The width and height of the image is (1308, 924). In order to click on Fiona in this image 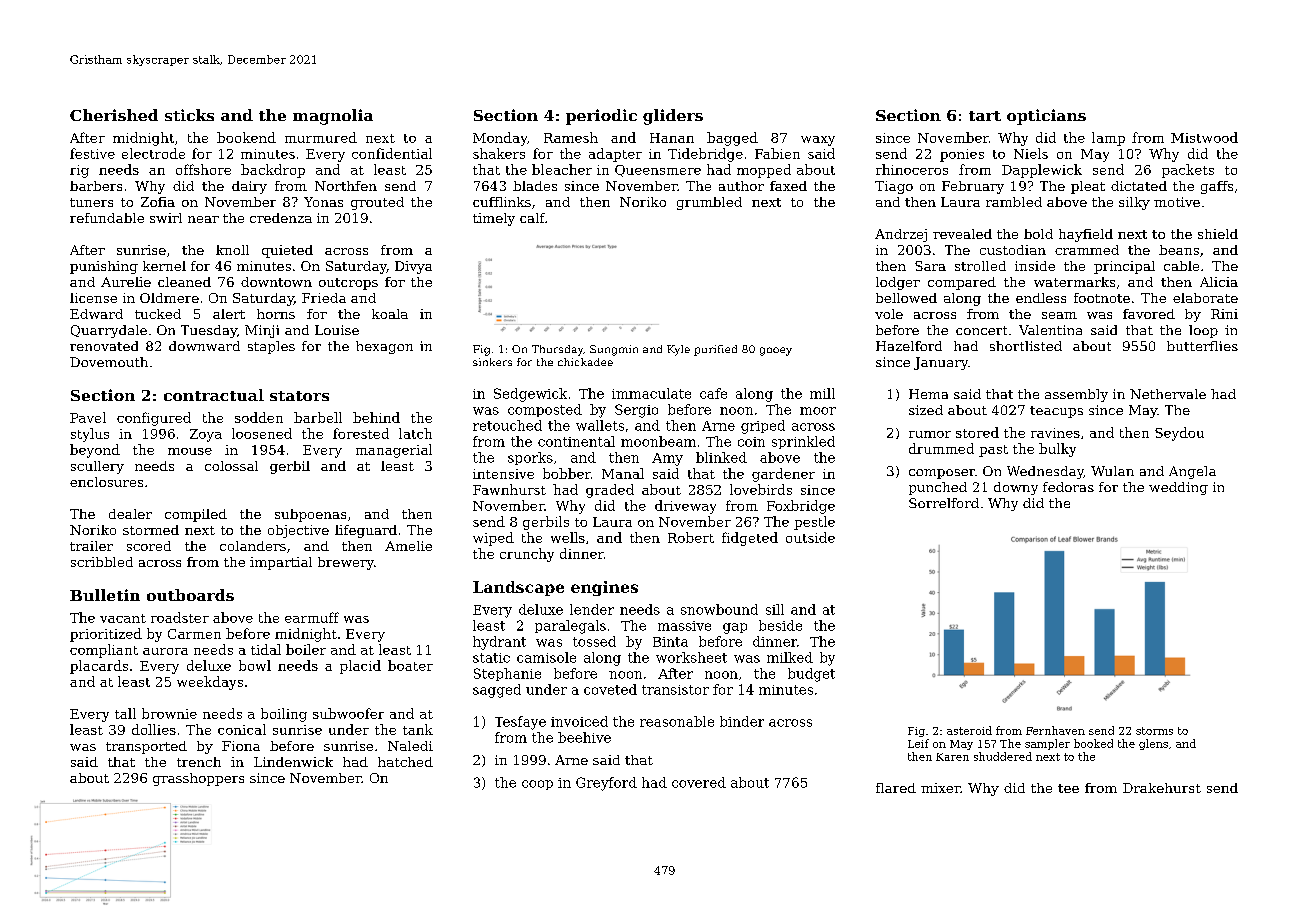, I will do `click(241, 746)`.
